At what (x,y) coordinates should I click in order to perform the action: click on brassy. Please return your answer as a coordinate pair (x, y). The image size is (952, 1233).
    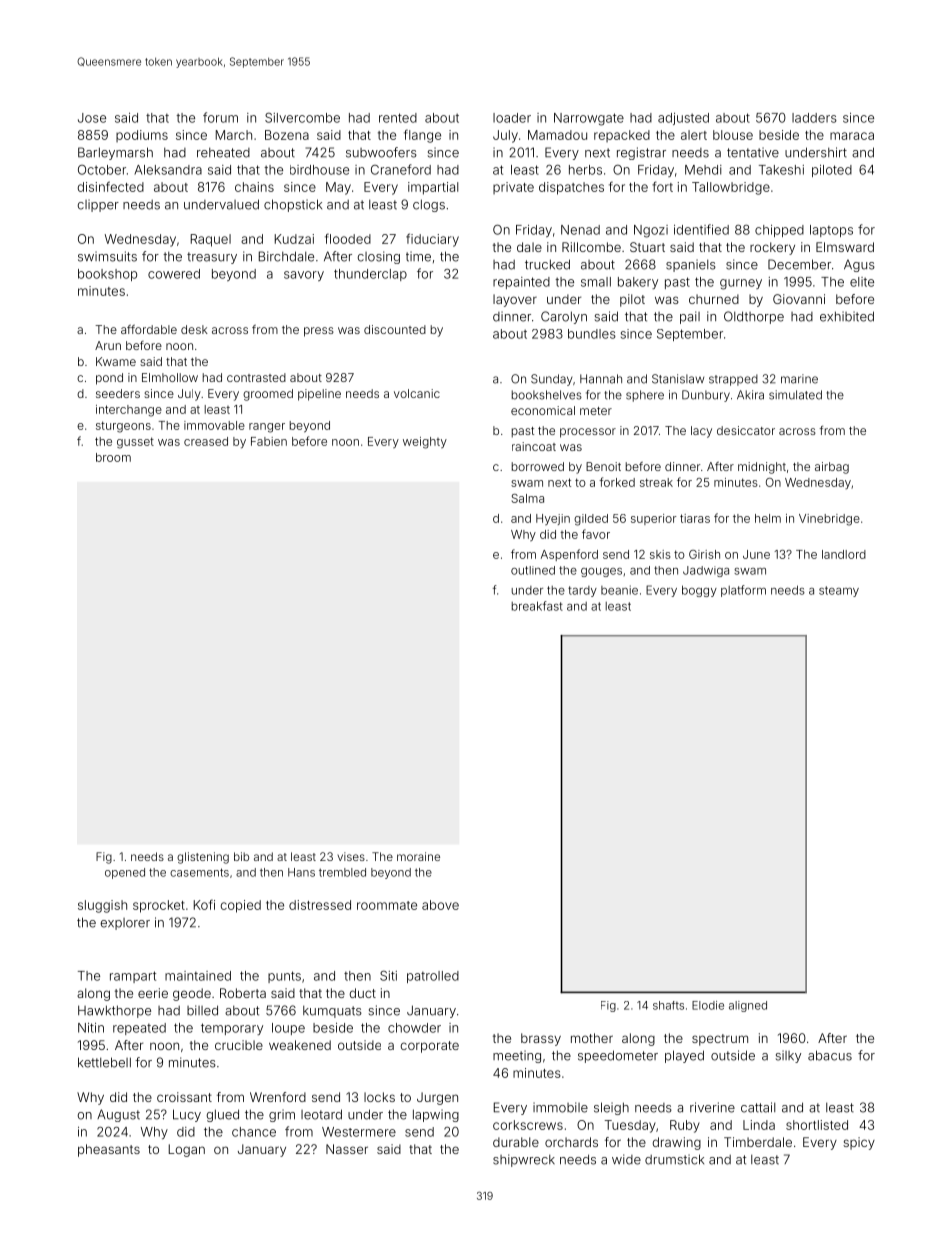
    Looking at the image, I should click on (541, 1039).
